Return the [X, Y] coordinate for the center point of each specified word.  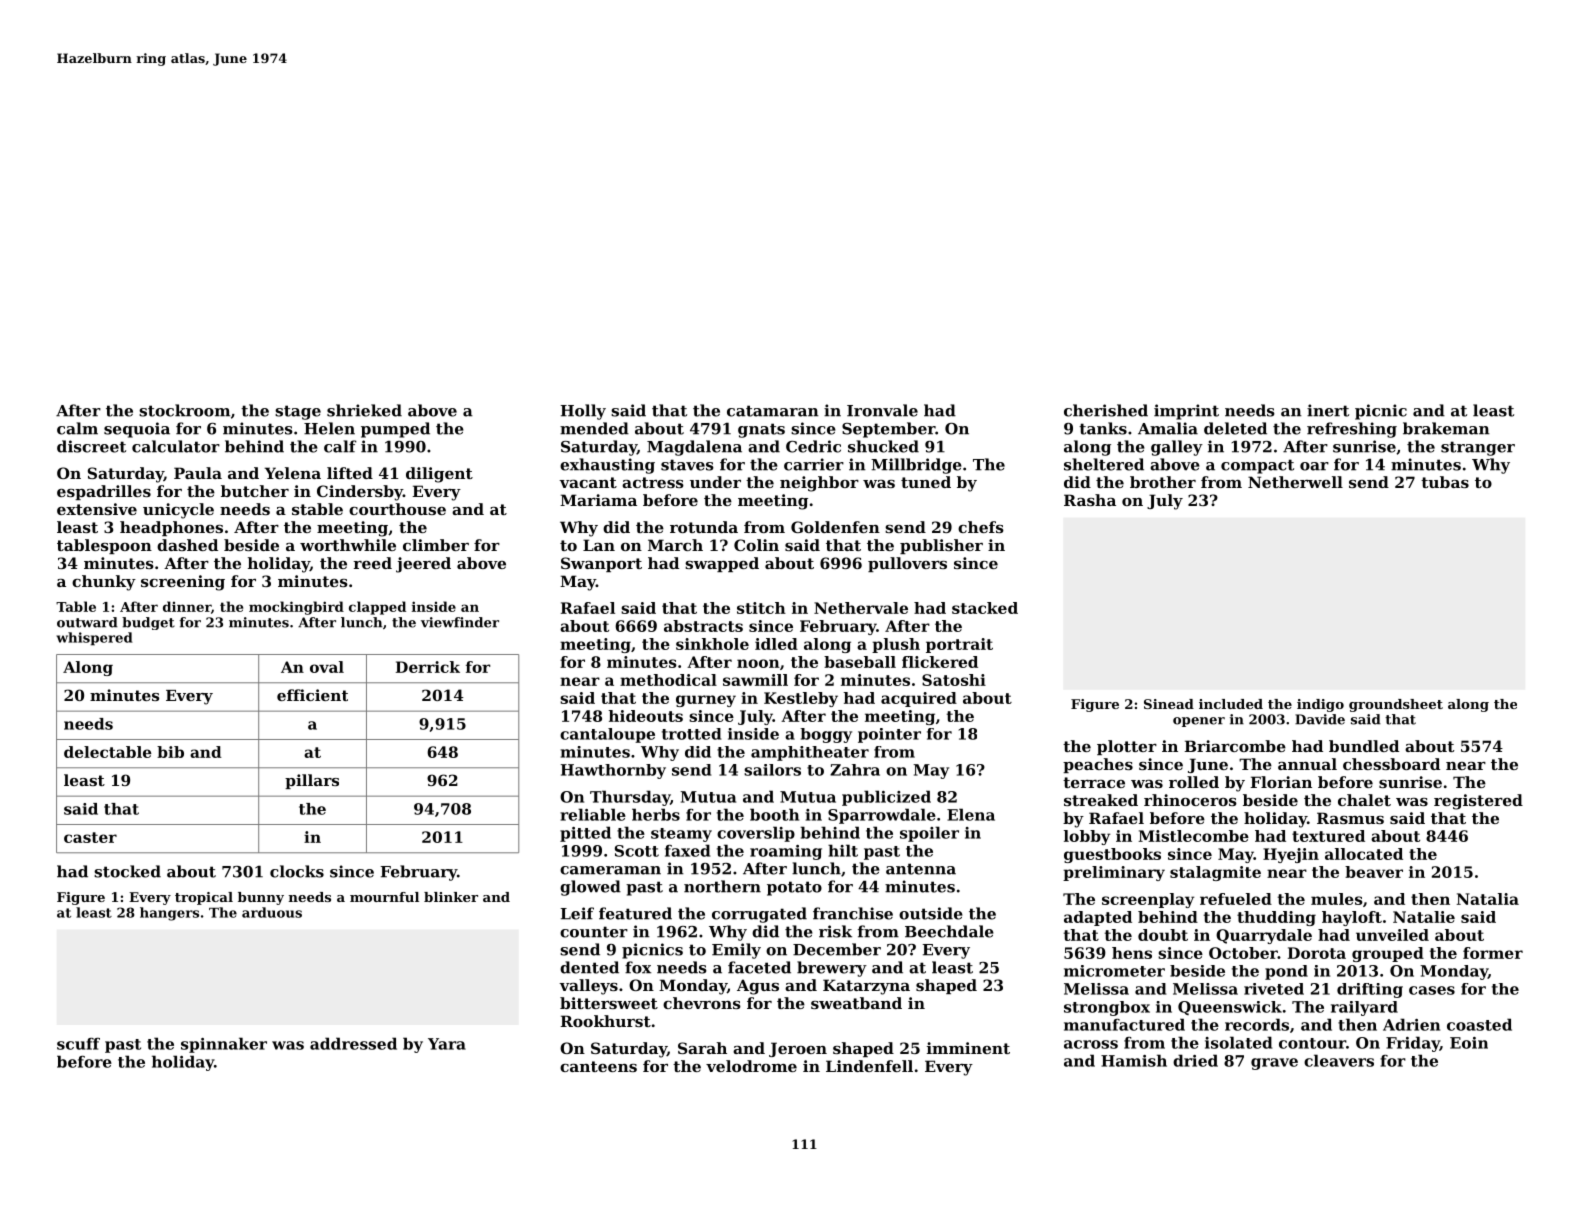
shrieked [364, 410]
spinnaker [224, 1045]
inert [1328, 410]
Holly [583, 412]
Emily [736, 951]
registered [1478, 802]
